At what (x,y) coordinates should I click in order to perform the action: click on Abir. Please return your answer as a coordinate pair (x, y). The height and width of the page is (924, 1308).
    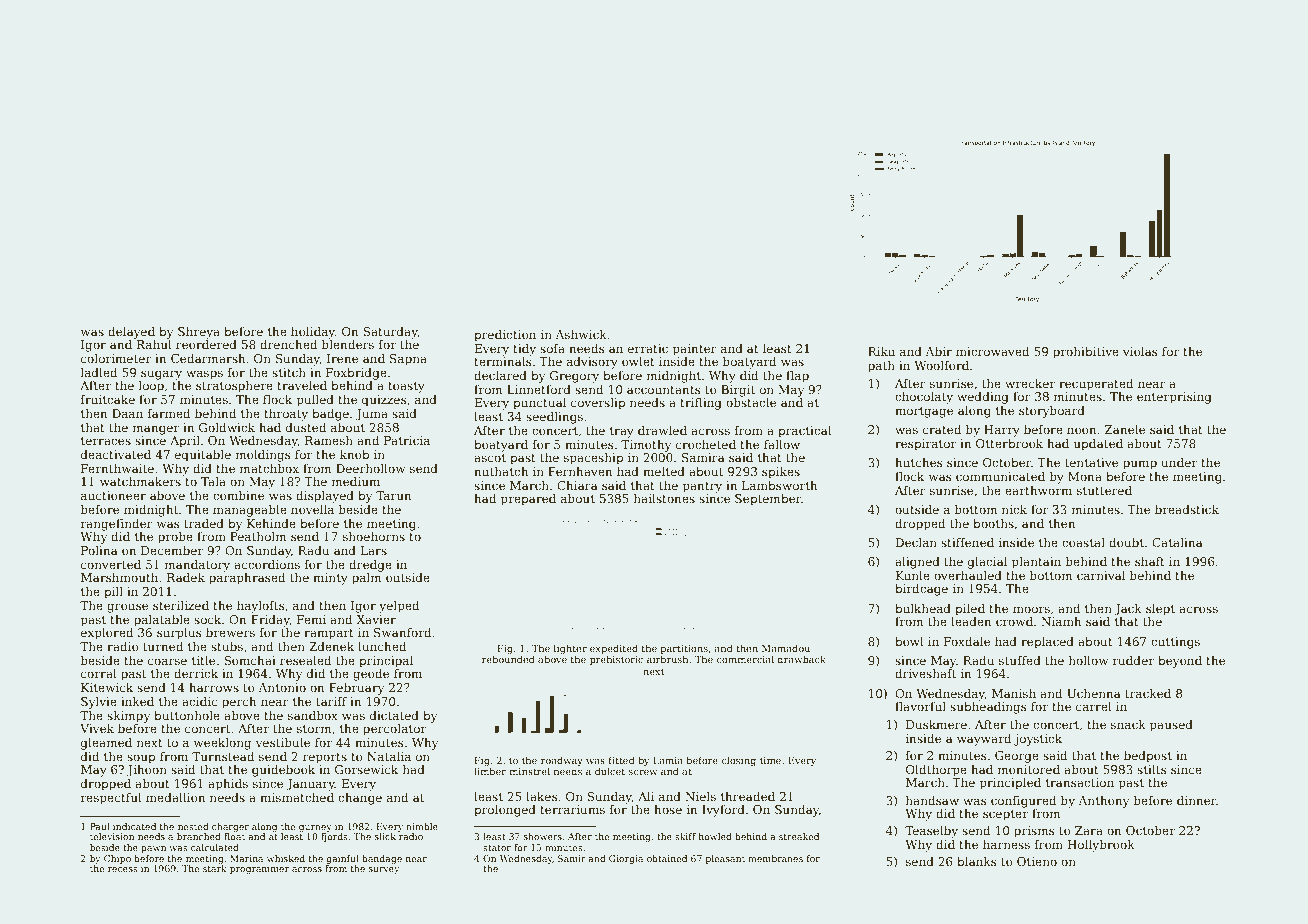
    Looking at the image, I should click on (938, 351).
